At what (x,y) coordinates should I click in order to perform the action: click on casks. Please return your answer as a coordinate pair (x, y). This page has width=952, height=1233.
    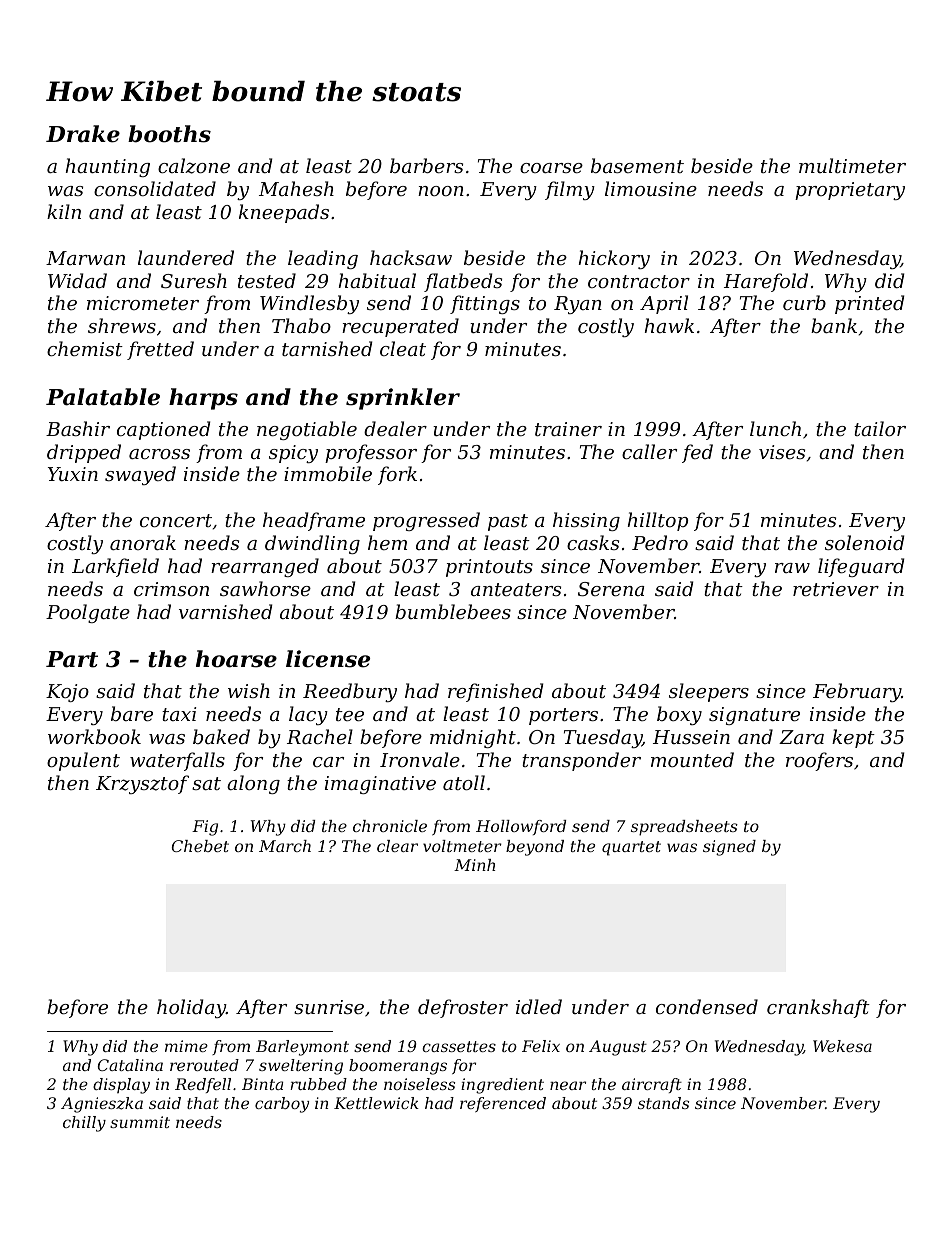
    Looking at the image, I should click on (593, 542).
